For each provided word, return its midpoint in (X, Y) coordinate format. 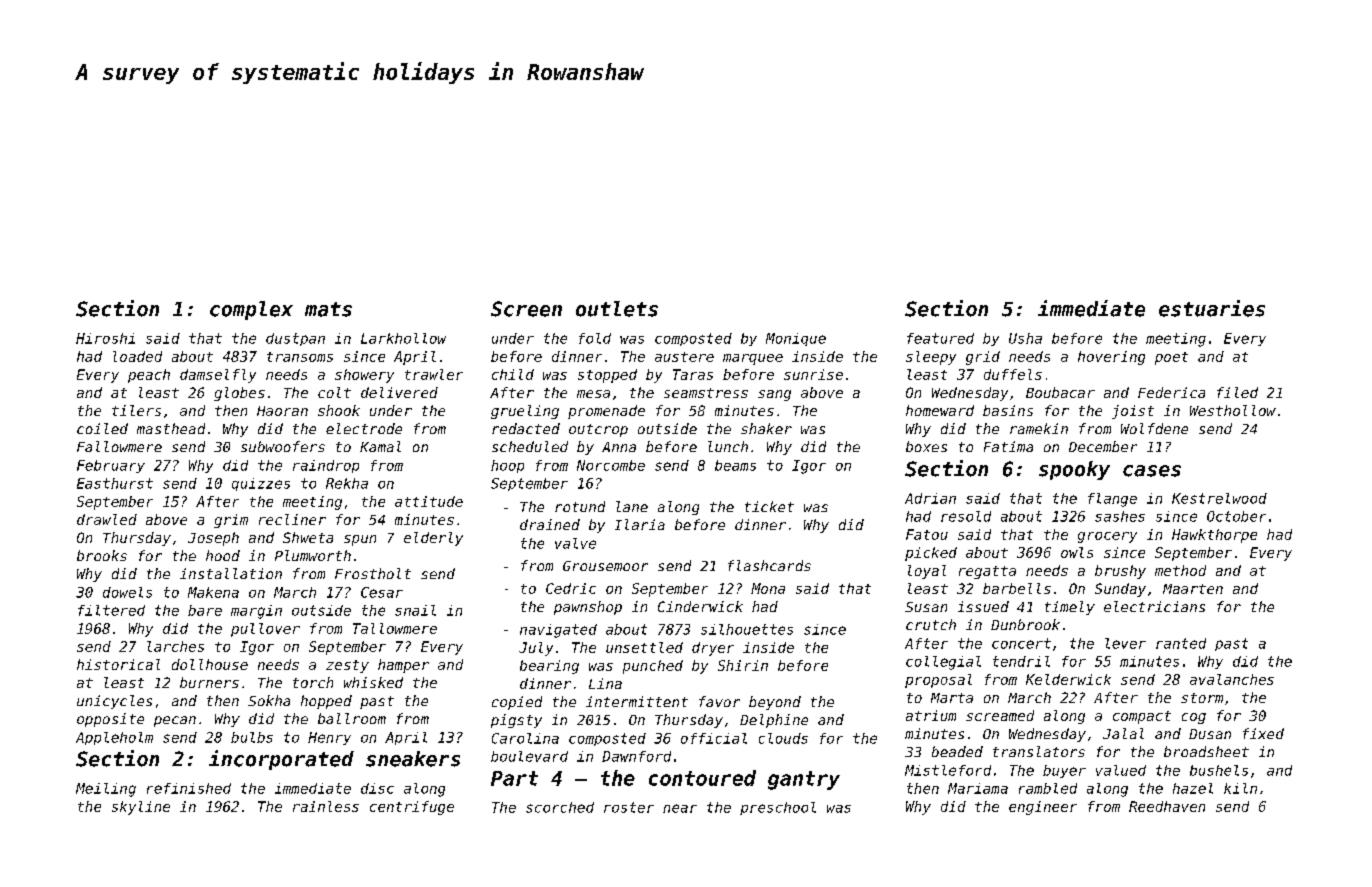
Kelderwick (1068, 679)
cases (1152, 471)
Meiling (106, 790)
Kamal (380, 446)
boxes (926, 446)
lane (632, 506)
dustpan (295, 339)
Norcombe (611, 465)
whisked (373, 682)
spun (360, 540)
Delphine (774, 721)
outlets (617, 309)
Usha (1025, 338)
